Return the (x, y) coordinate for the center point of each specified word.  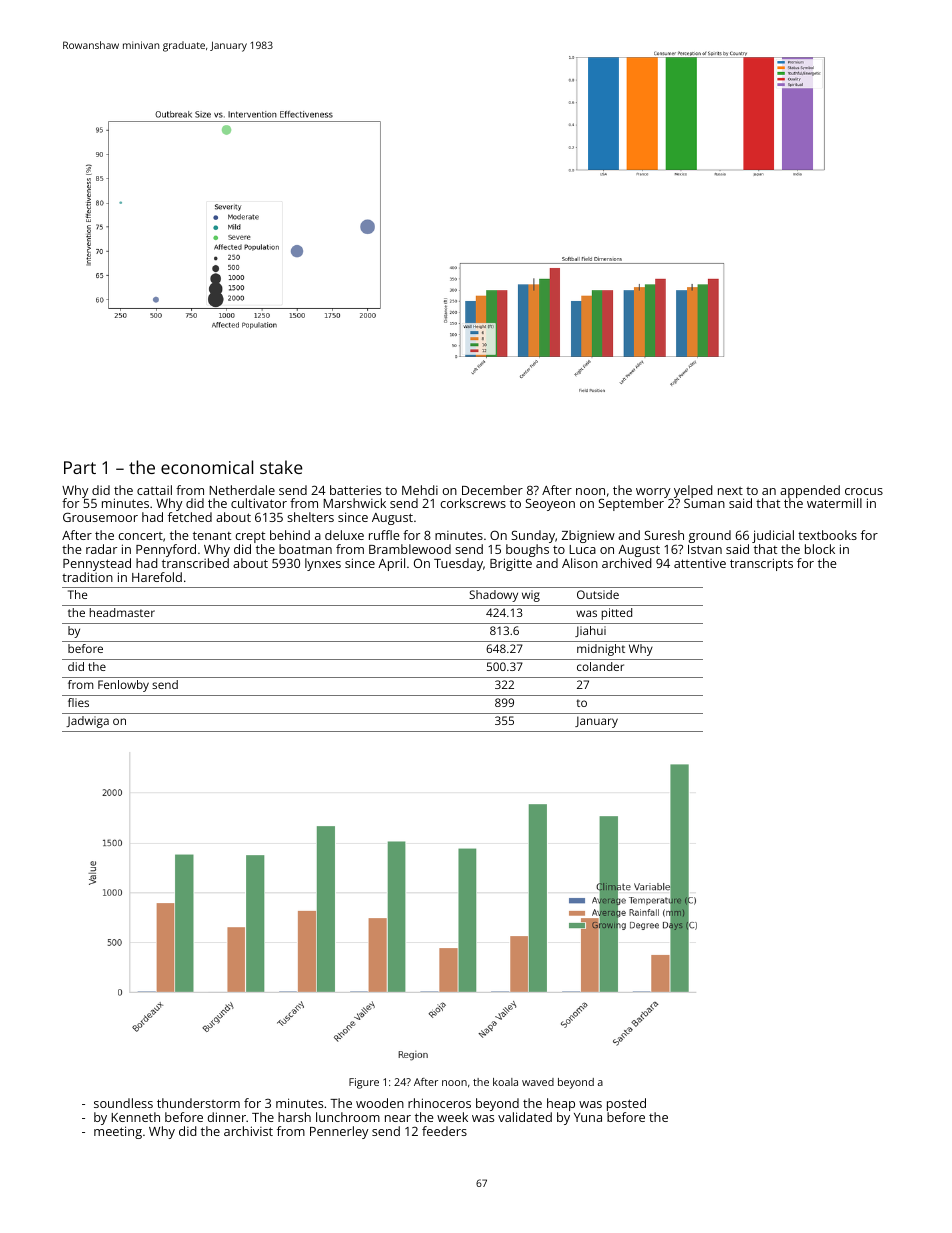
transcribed (195, 563)
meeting (118, 1132)
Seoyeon (550, 504)
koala (505, 1082)
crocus (864, 491)
